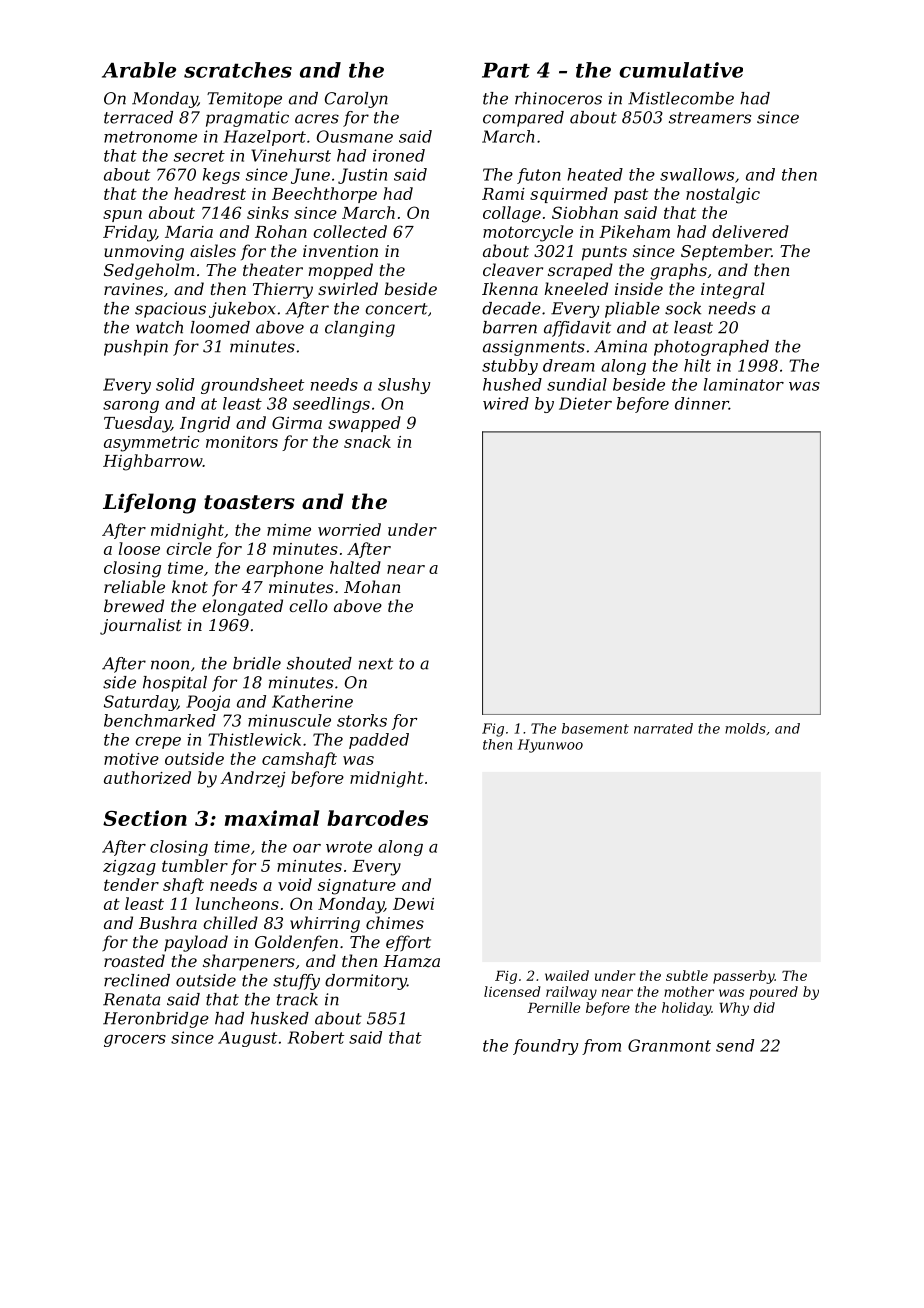 The height and width of the image is (1308, 924). Describe the element at coordinates (138, 117) in the image. I see `terraced` at that location.
